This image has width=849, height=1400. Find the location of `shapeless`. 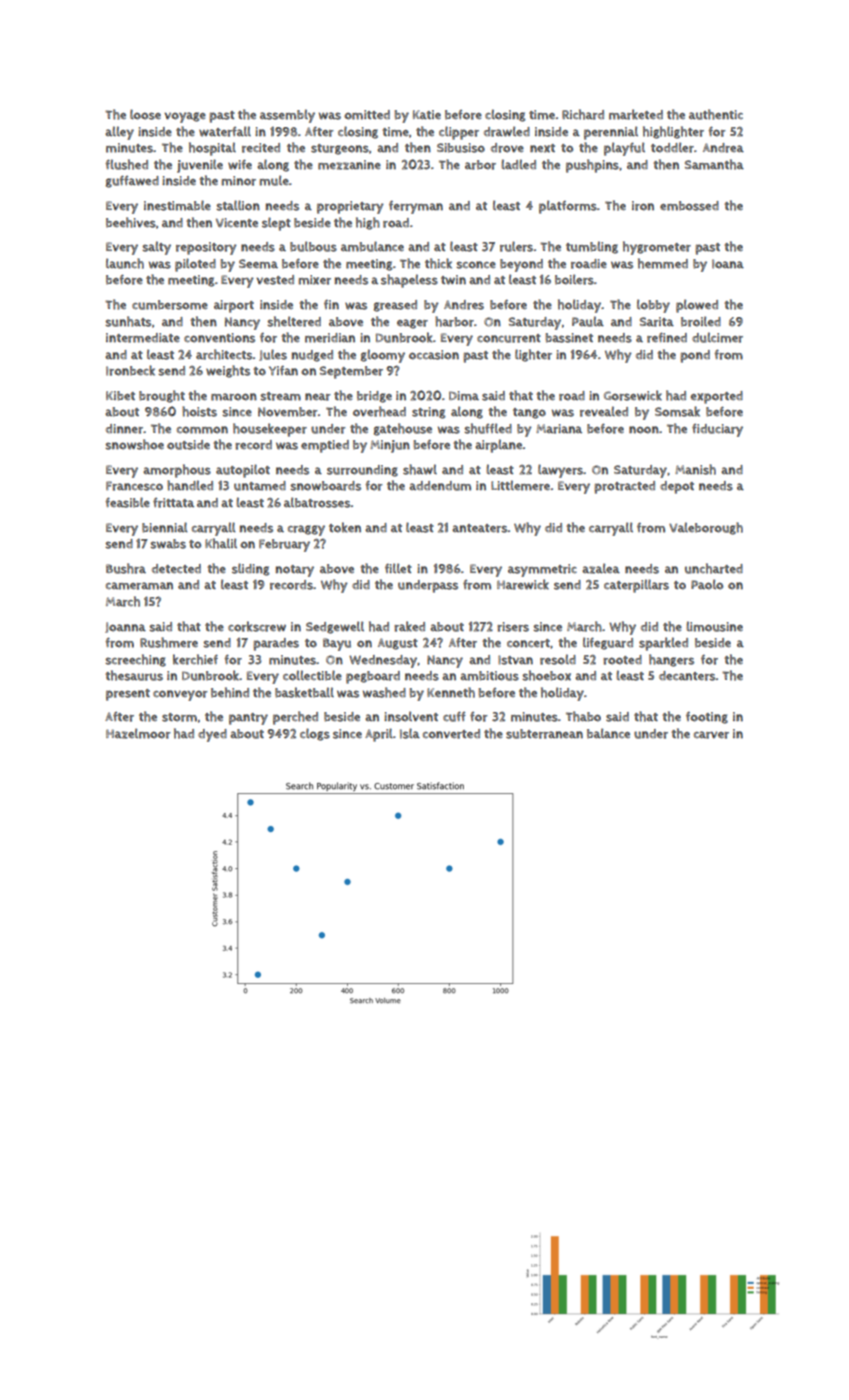

shapeless is located at coordinates (409, 281).
